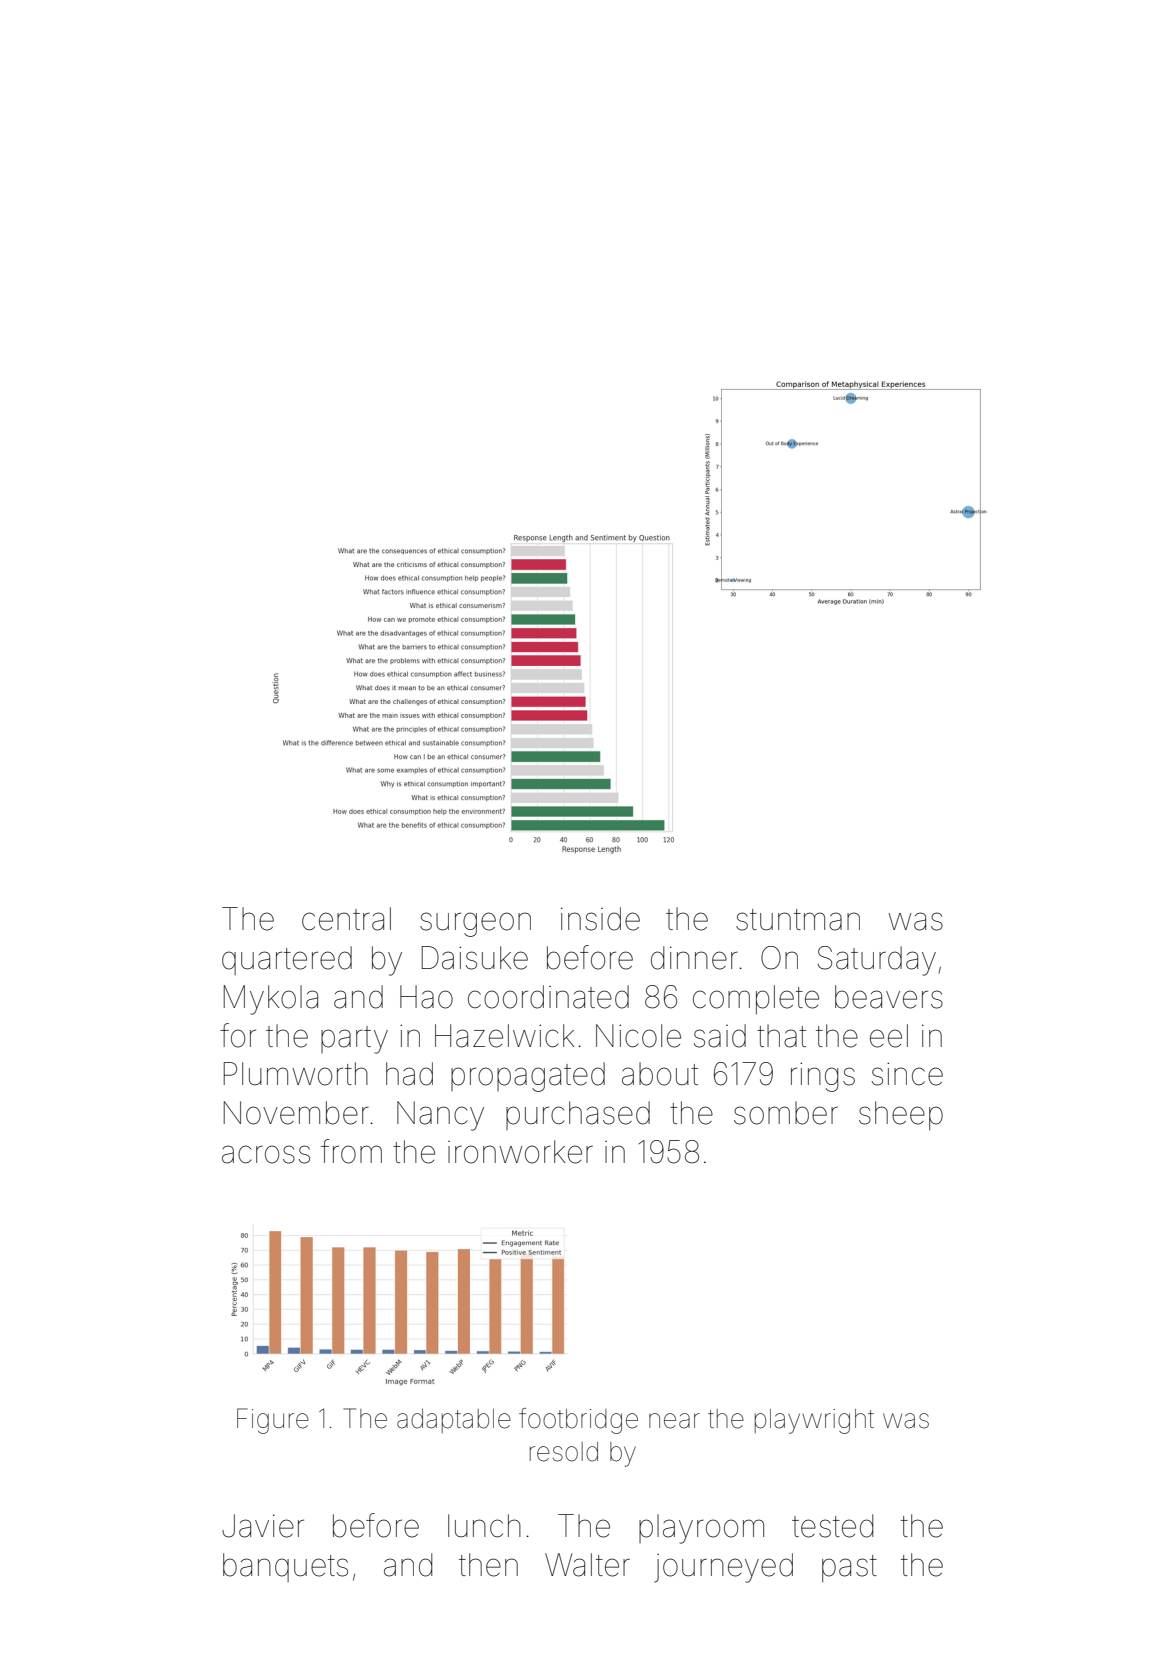 This screenshot has width=1165, height=1654. What do you see at coordinates (528, 1077) in the screenshot?
I see `propagated` at bounding box center [528, 1077].
